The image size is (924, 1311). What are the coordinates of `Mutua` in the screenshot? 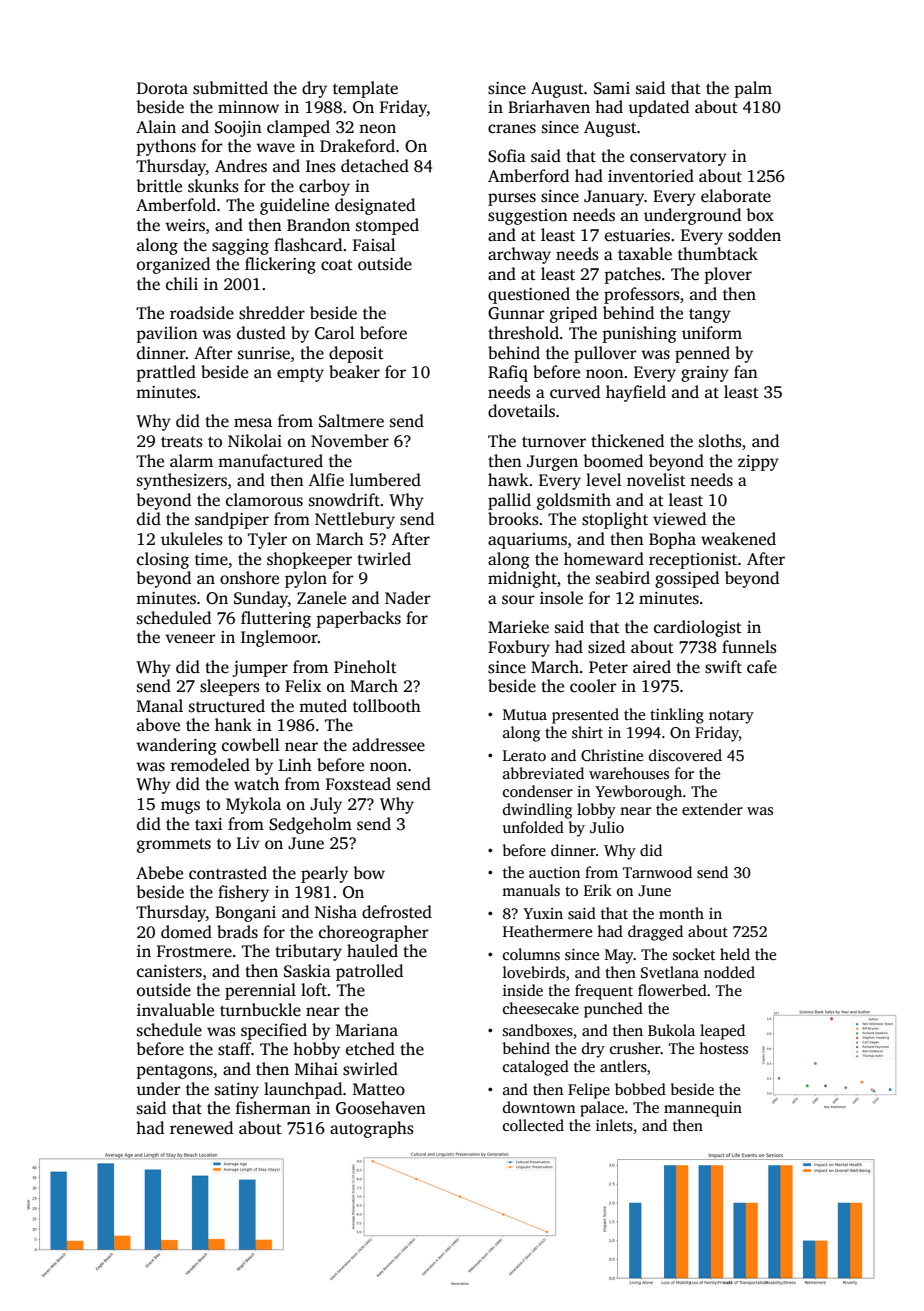 It's located at (525, 714).
